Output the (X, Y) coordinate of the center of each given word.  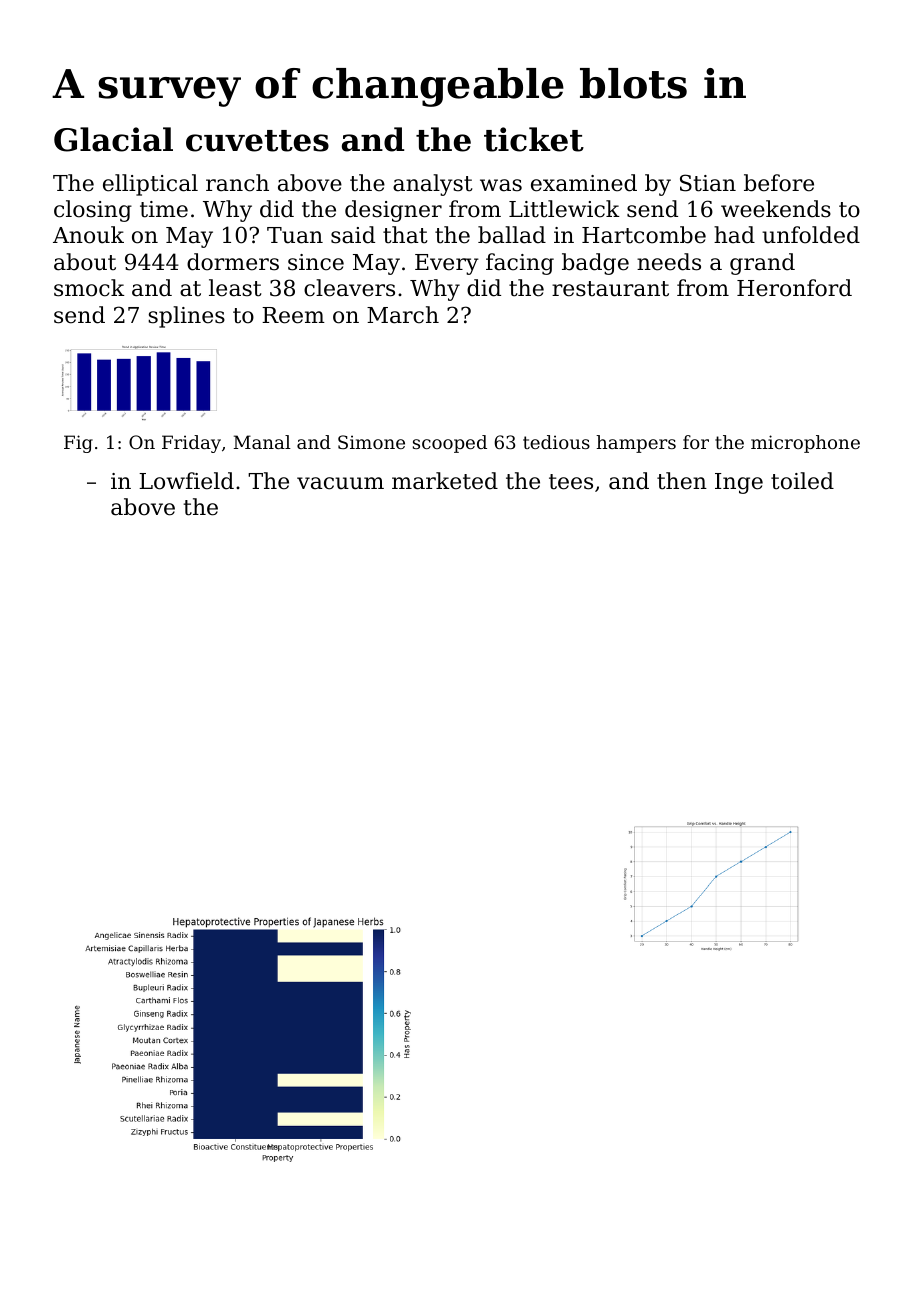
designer (393, 211)
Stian (708, 183)
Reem (293, 315)
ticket (534, 139)
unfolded (811, 235)
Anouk (88, 235)
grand (762, 264)
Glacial (113, 139)
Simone (371, 442)
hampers (636, 444)
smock (89, 288)
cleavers (349, 288)
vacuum (340, 483)
